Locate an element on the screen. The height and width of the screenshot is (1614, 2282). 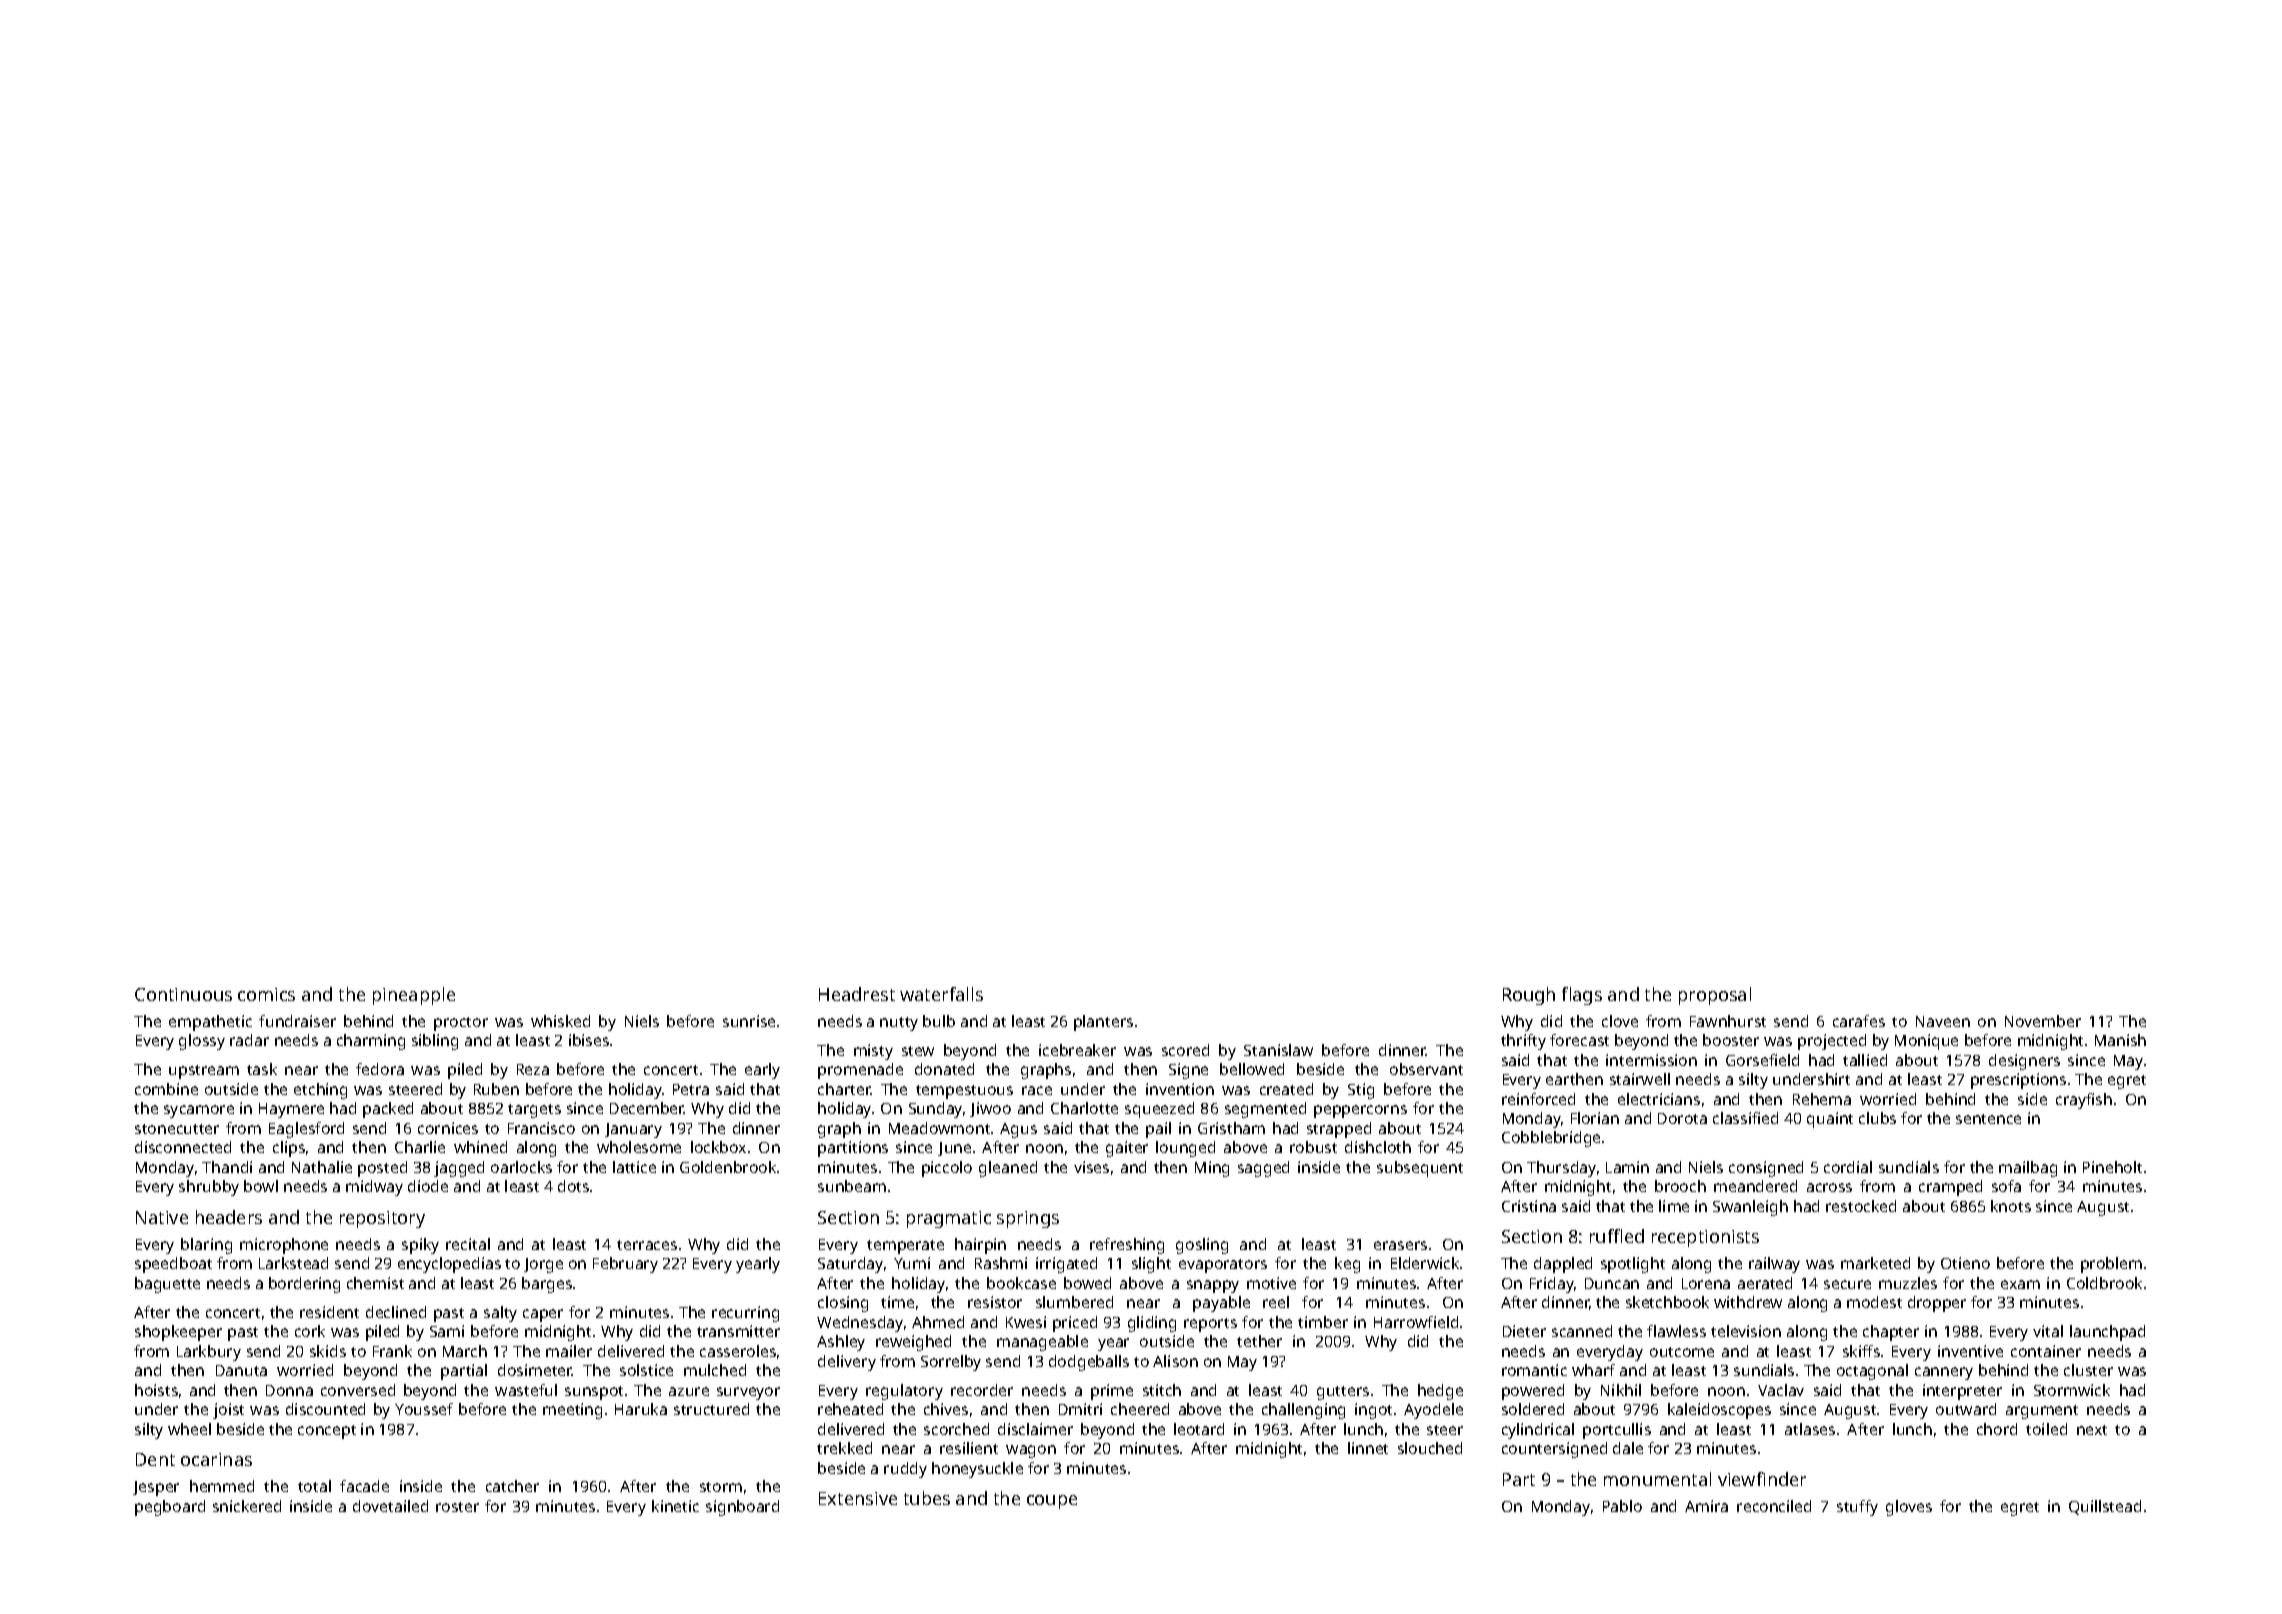
Meadowmont is located at coordinates (939, 1128).
